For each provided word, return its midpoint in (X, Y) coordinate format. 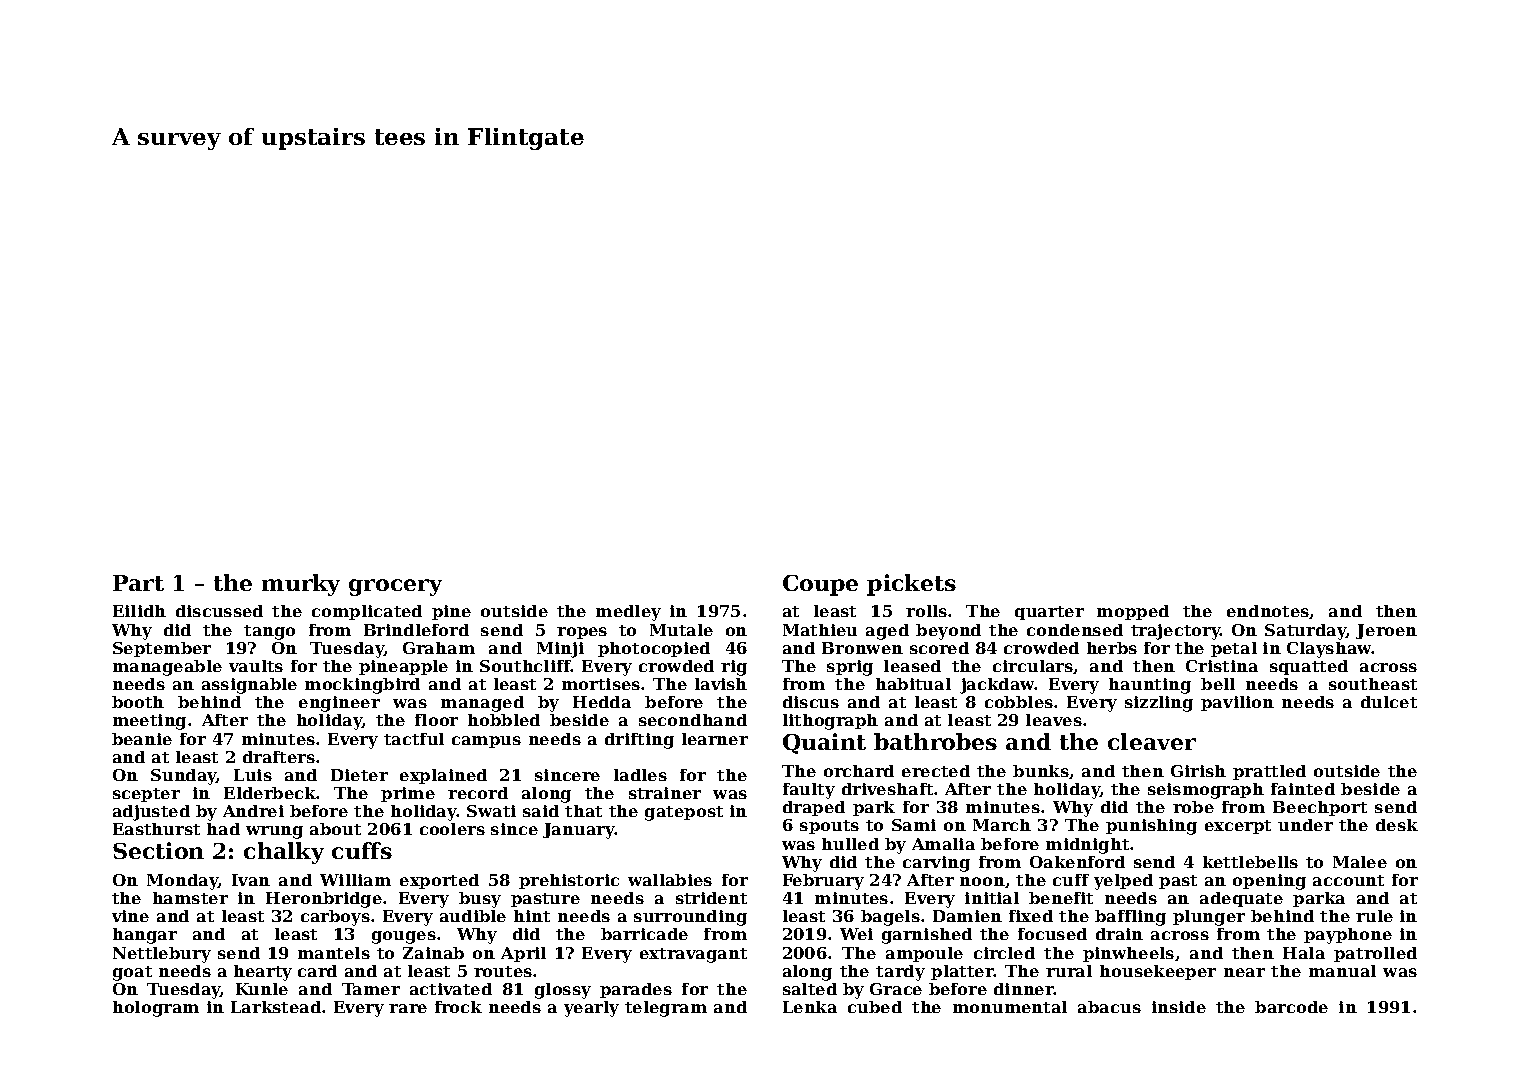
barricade (644, 934)
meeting (149, 722)
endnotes (1268, 612)
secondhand (693, 720)
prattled (1269, 772)
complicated (367, 612)
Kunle (262, 989)
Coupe (820, 585)
